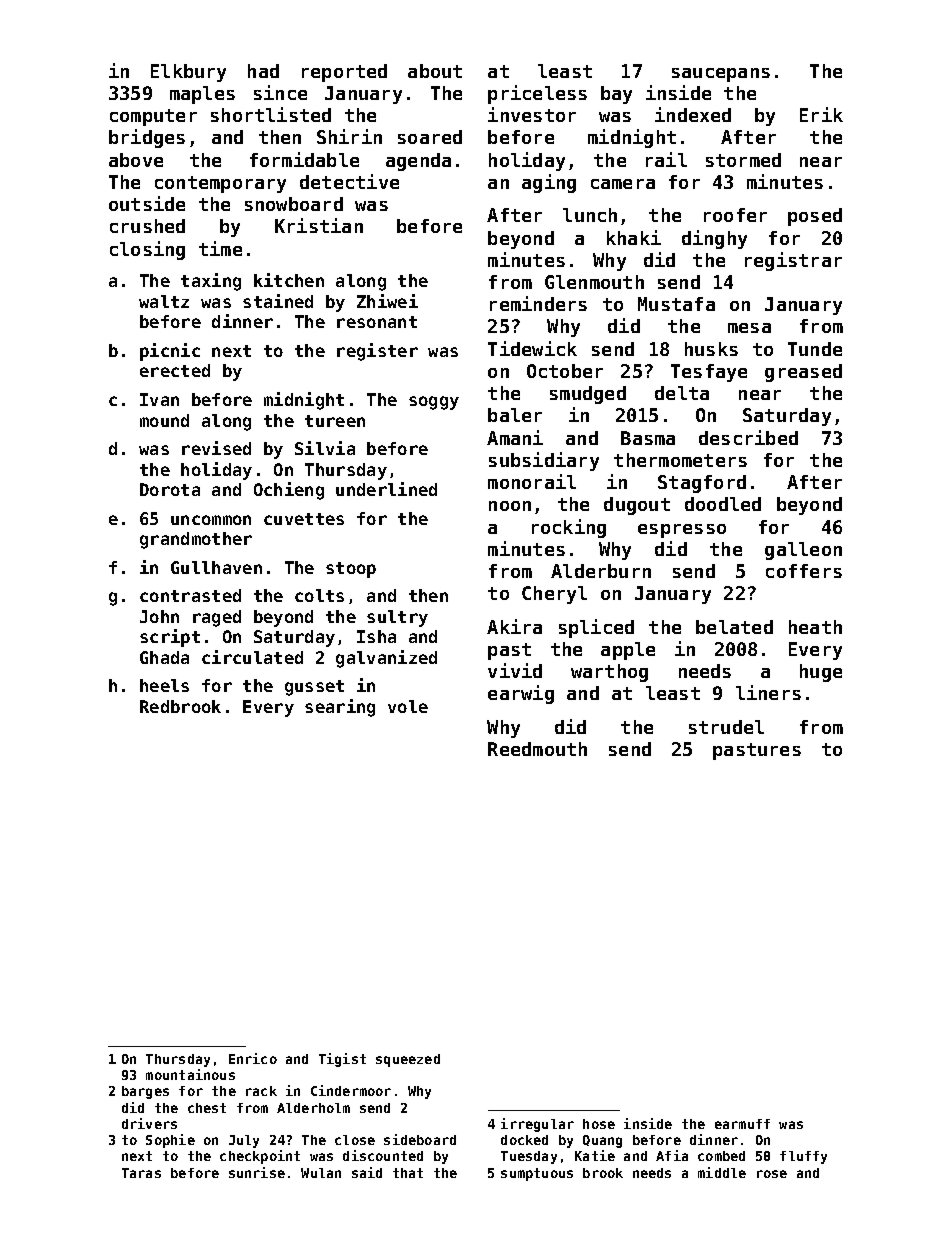  What do you see at coordinates (510, 506) in the document?
I see `noon` at bounding box center [510, 506].
